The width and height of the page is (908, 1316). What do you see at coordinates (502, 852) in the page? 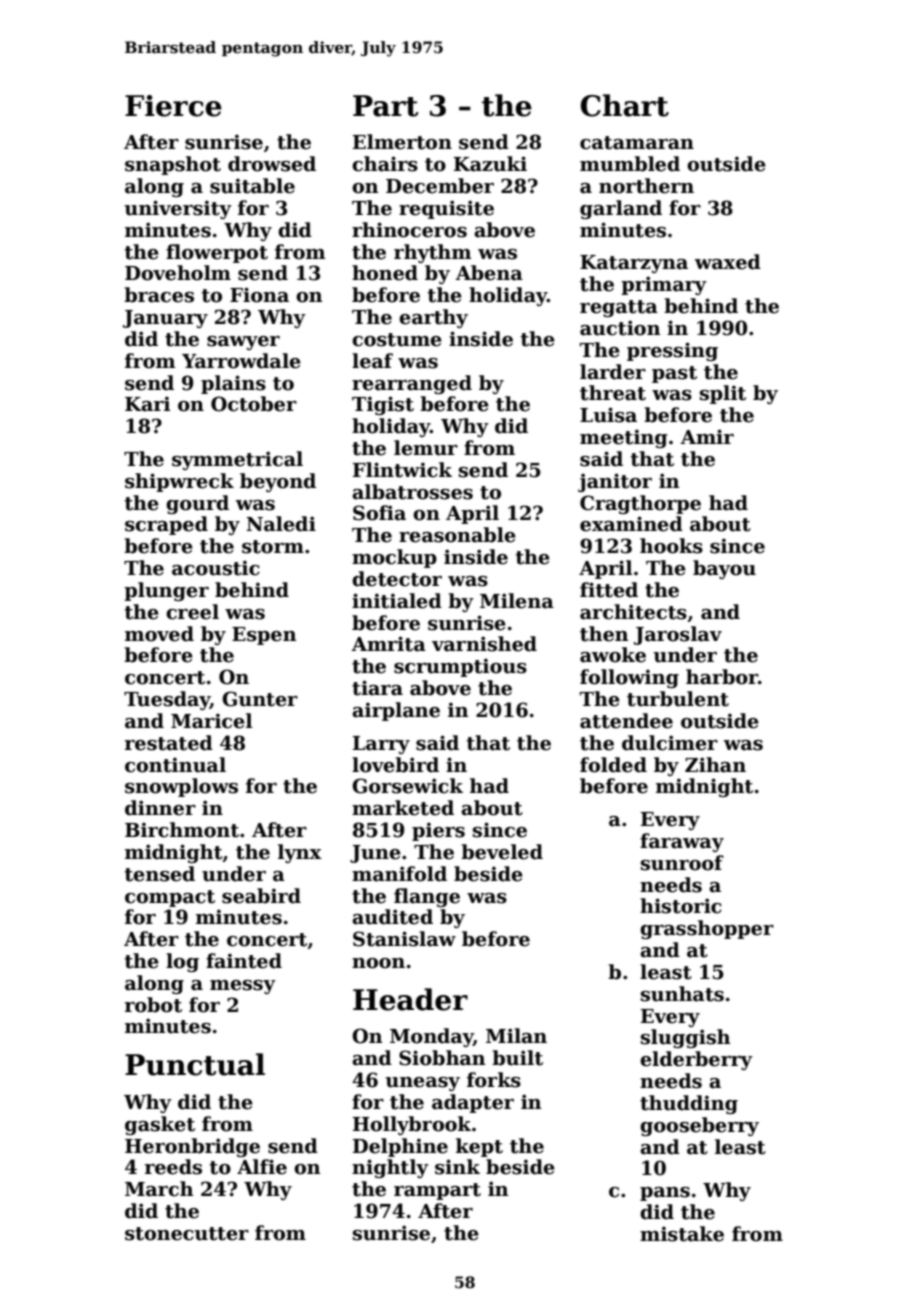
I see `beveled` at bounding box center [502, 852].
